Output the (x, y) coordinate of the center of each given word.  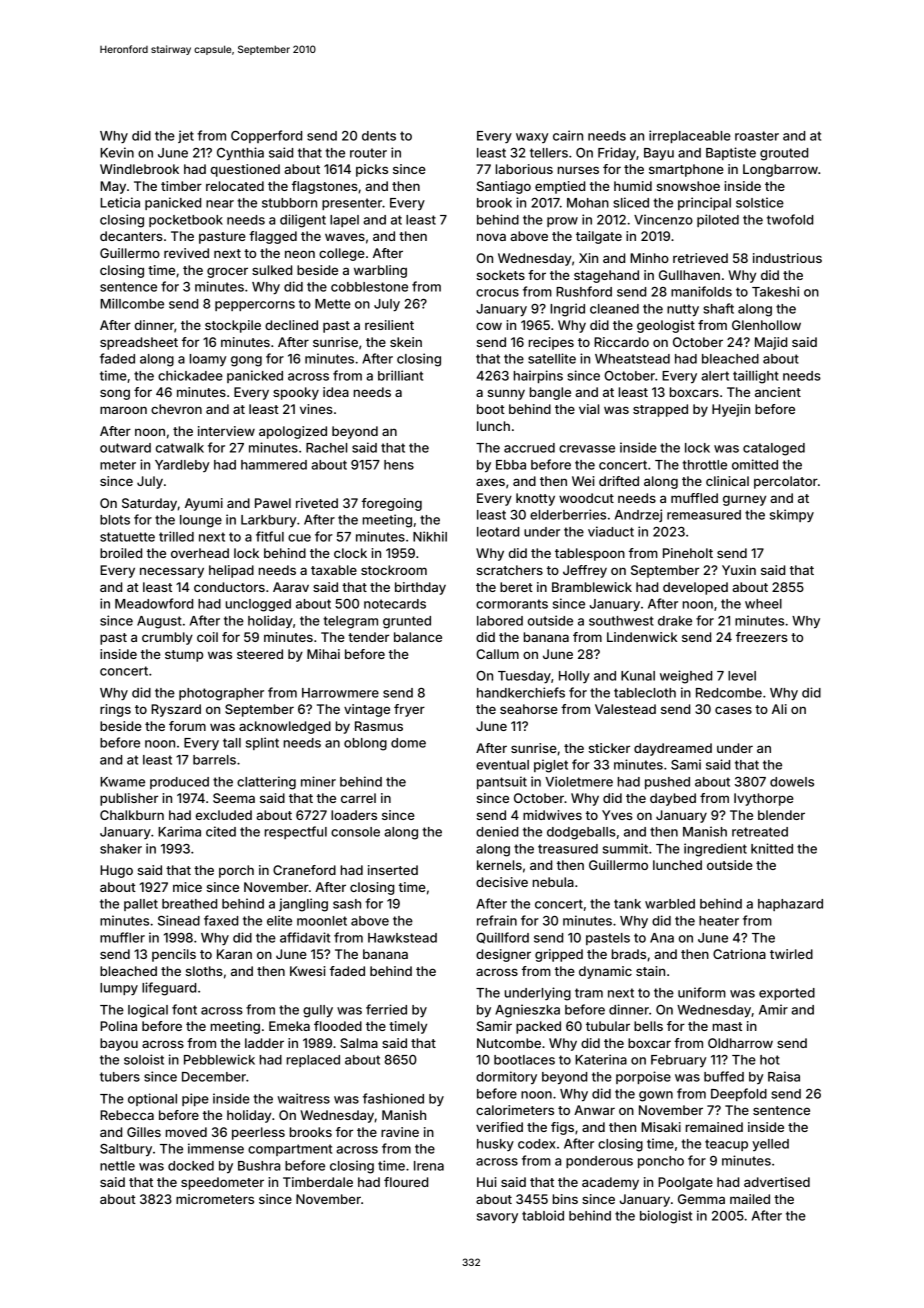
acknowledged (285, 727)
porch (236, 871)
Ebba (511, 465)
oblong (365, 744)
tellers (549, 153)
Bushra (259, 1166)
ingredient (715, 850)
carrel (358, 798)
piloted (718, 220)
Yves (617, 815)
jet (186, 136)
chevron (176, 409)
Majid (771, 343)
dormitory (506, 1077)
